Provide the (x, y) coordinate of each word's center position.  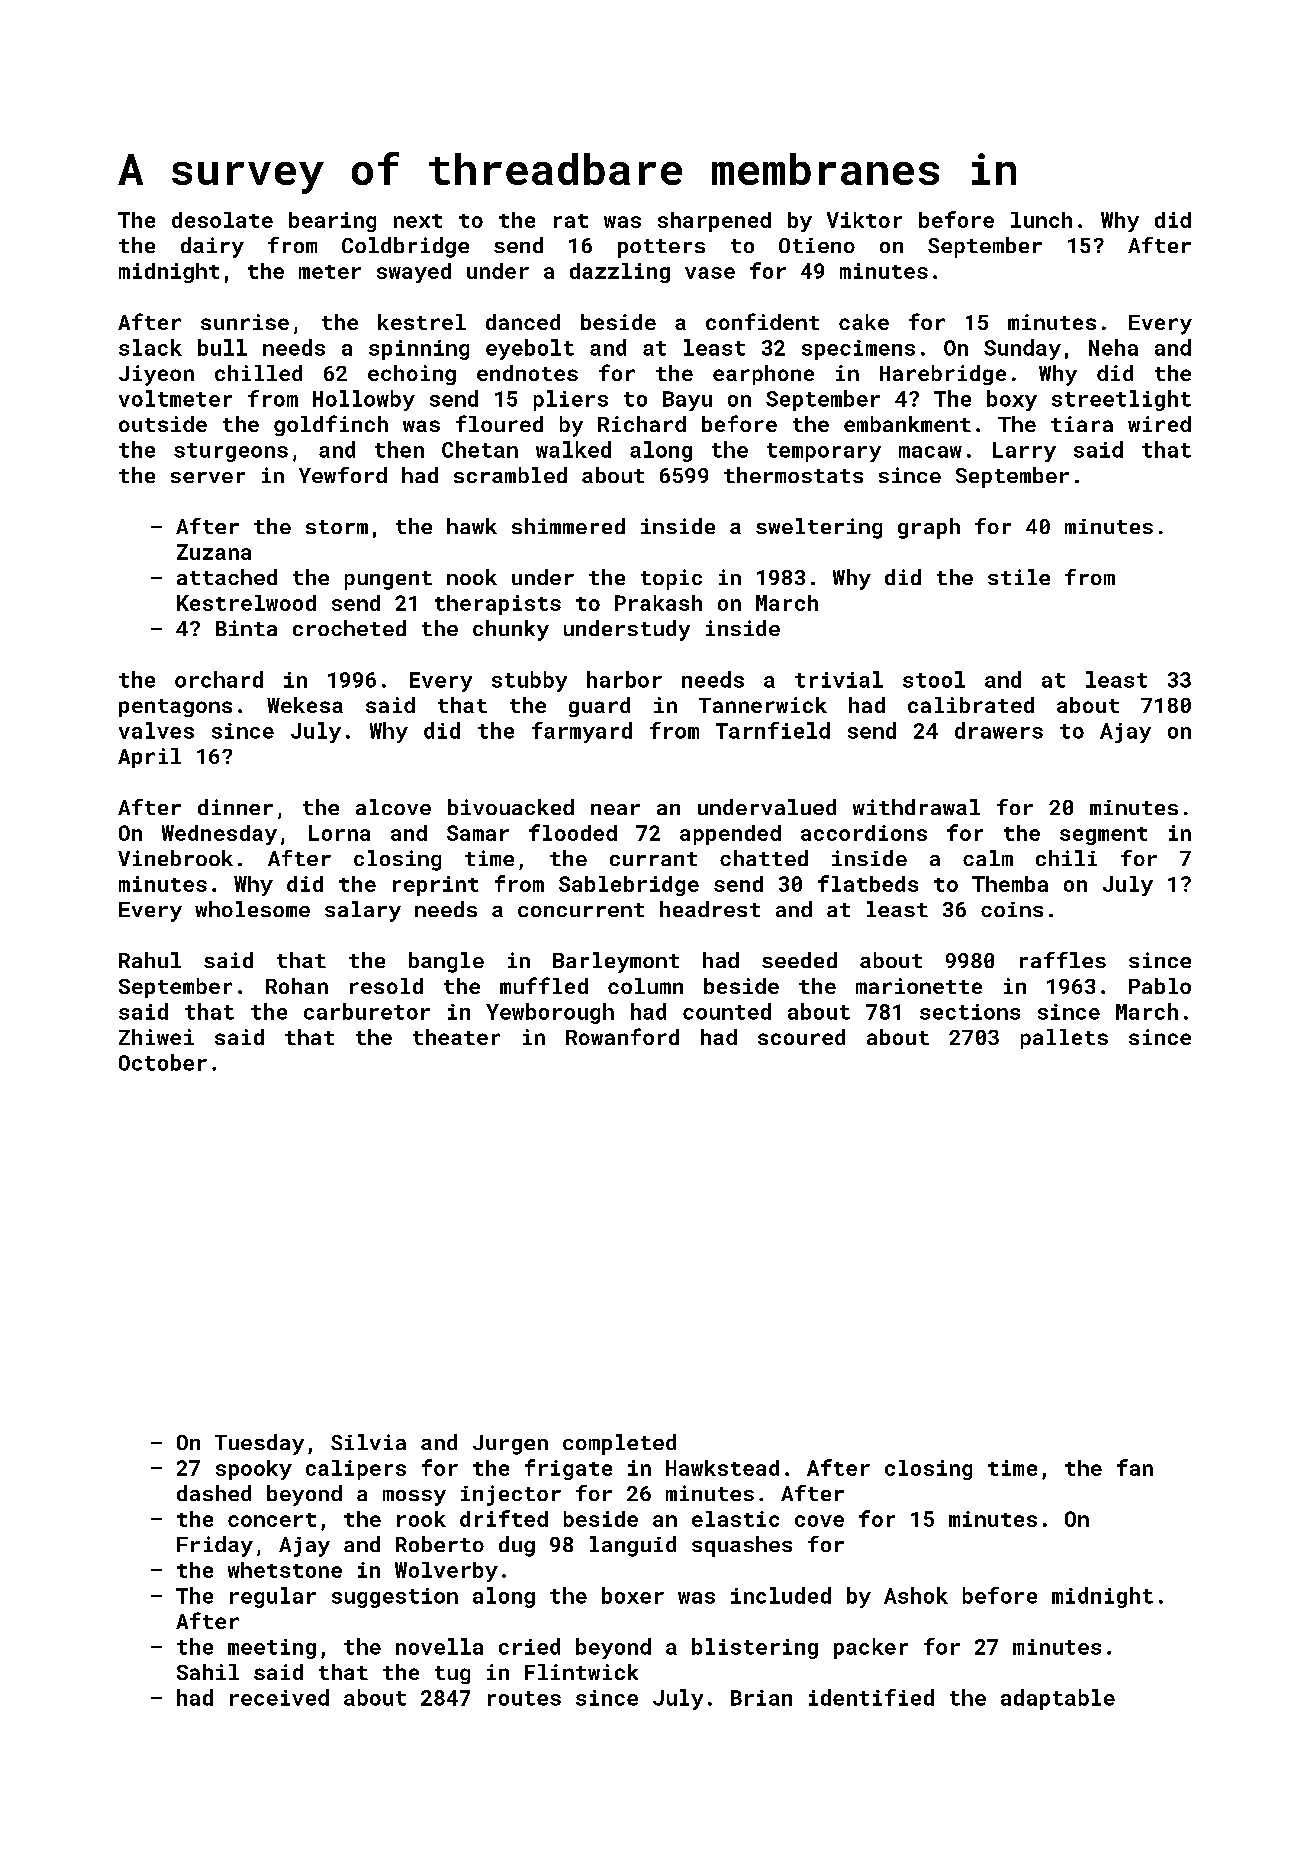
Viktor (864, 220)
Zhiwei (156, 1037)
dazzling (620, 273)
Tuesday (259, 1444)
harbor (624, 679)
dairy (212, 247)
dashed (214, 1493)
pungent (388, 580)
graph (929, 528)
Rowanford (622, 1036)
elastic (735, 1519)
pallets (1064, 1039)
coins (1012, 909)
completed (619, 1444)
